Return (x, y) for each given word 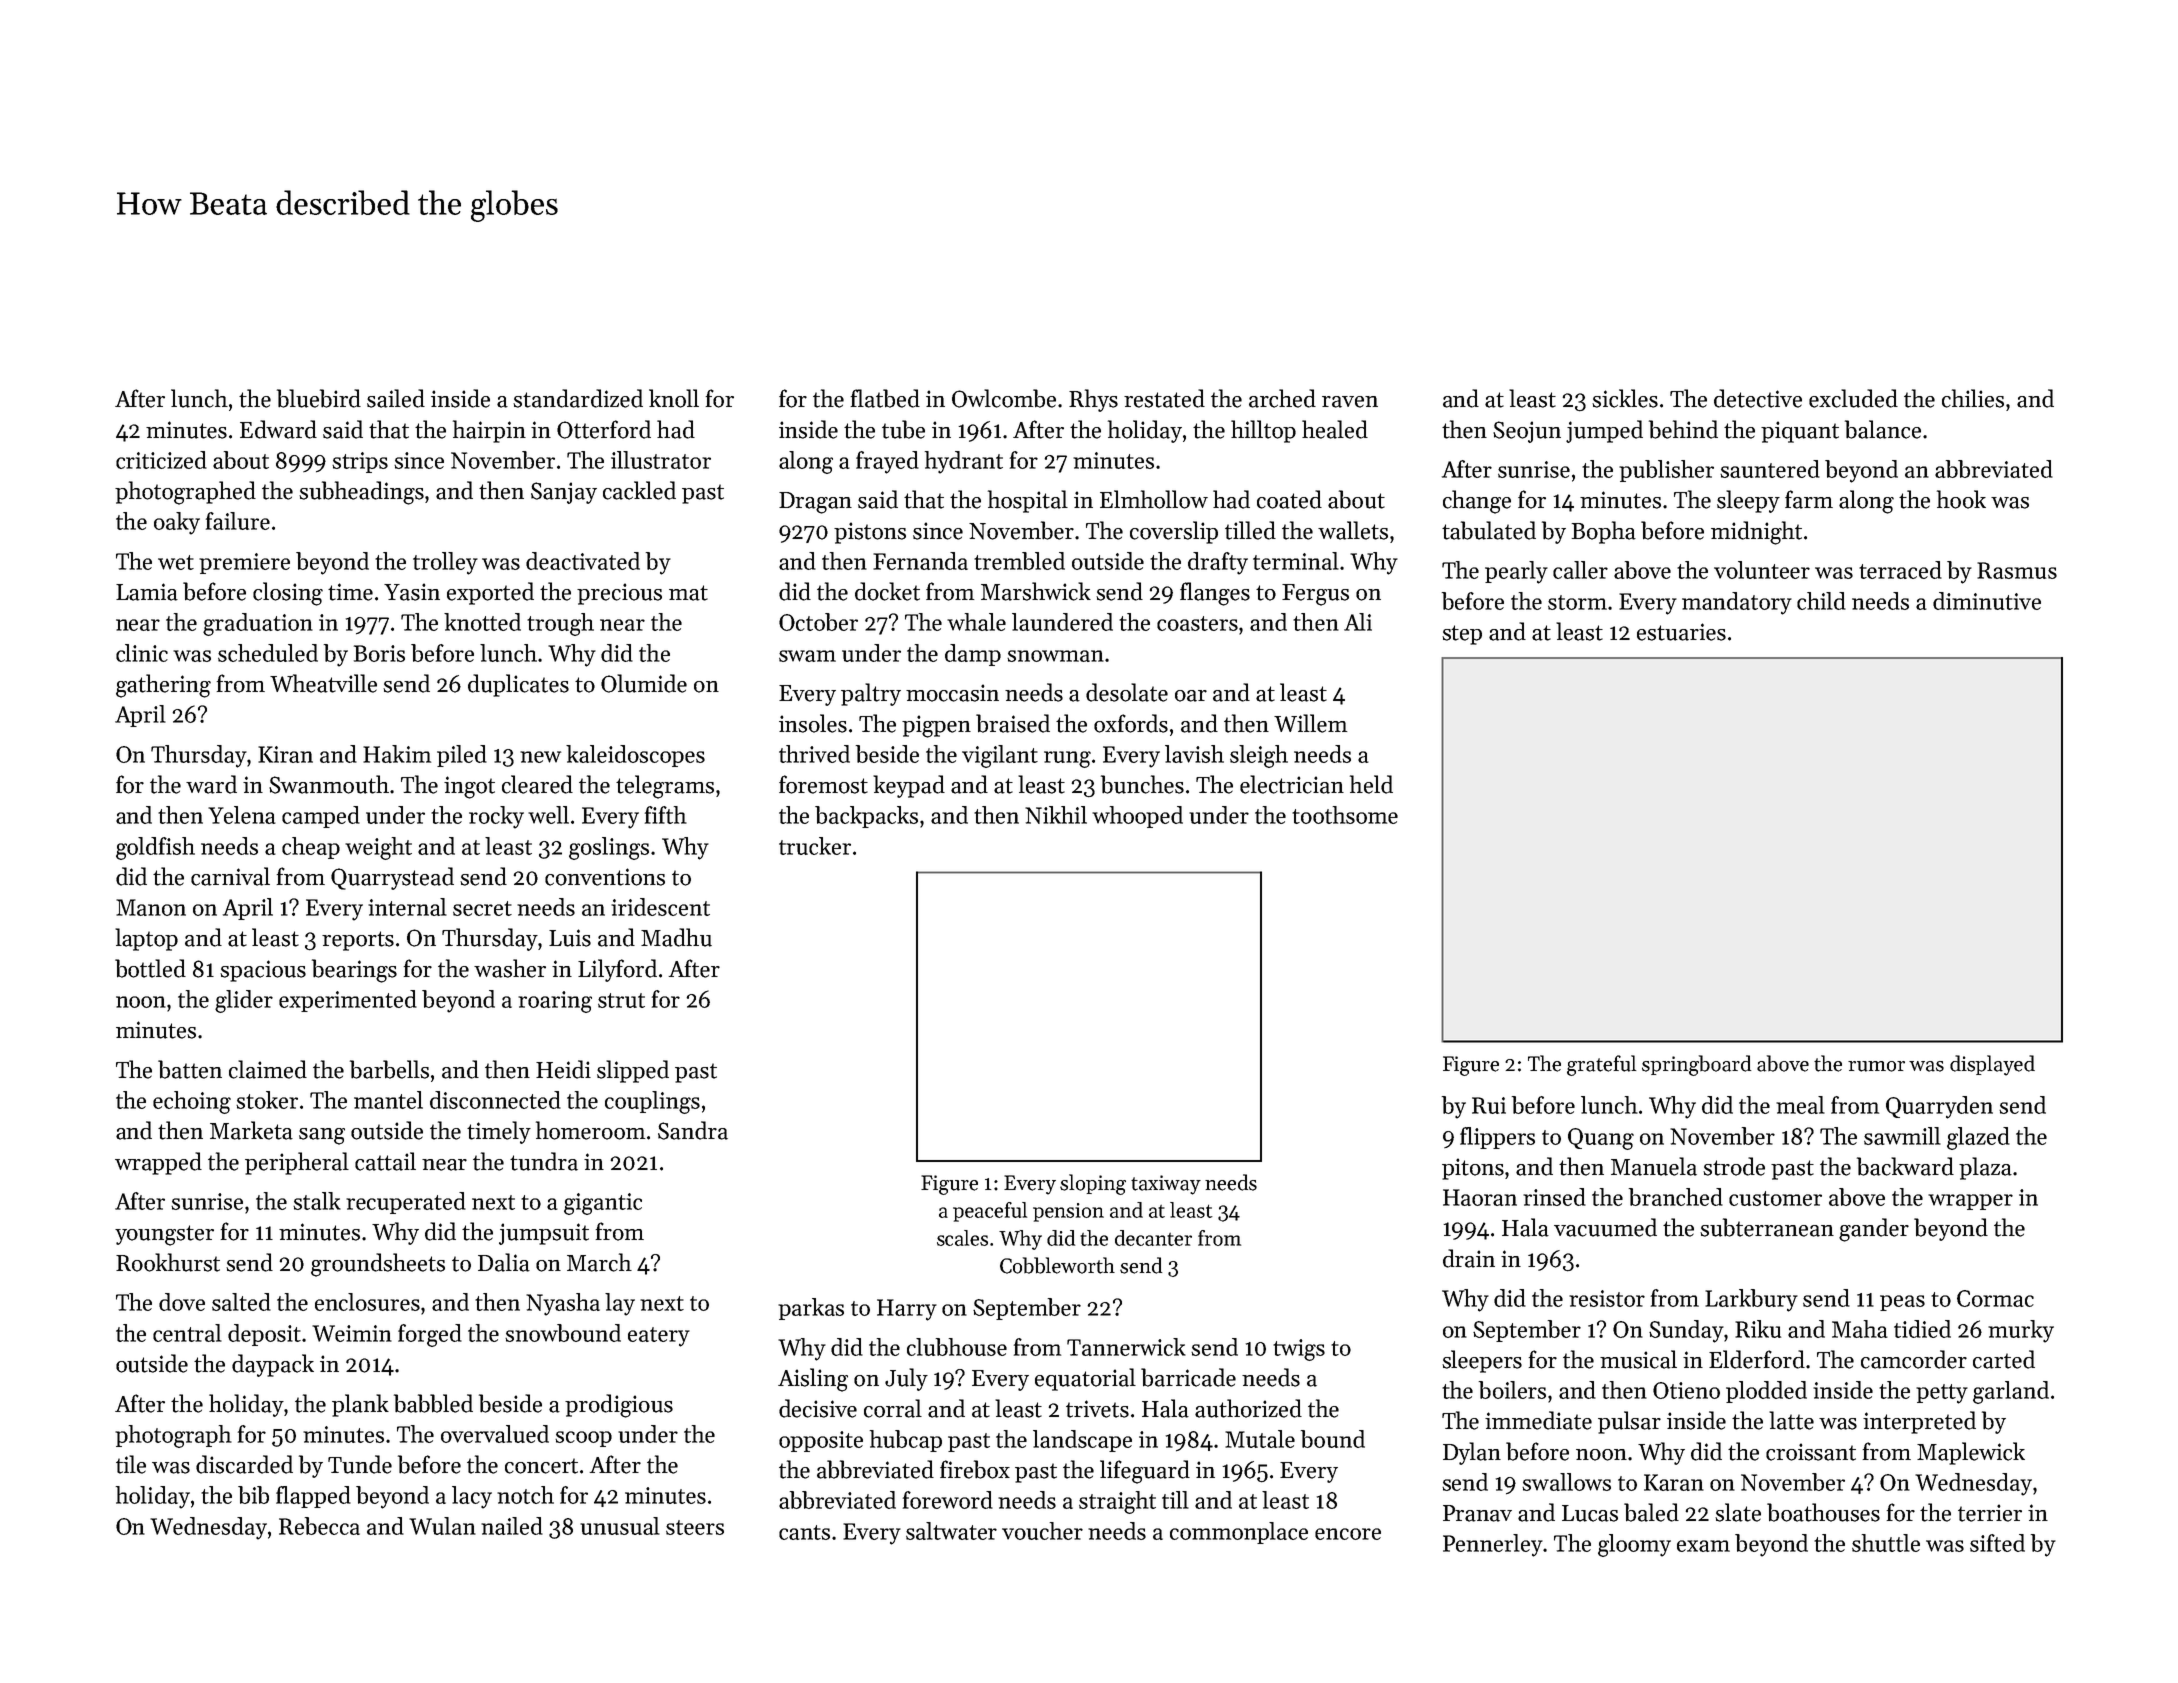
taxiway (1166, 1185)
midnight (1756, 533)
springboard (1696, 1065)
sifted (1997, 1543)
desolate (1127, 692)
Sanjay (564, 493)
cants (804, 1532)
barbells (389, 1069)
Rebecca (319, 1526)
